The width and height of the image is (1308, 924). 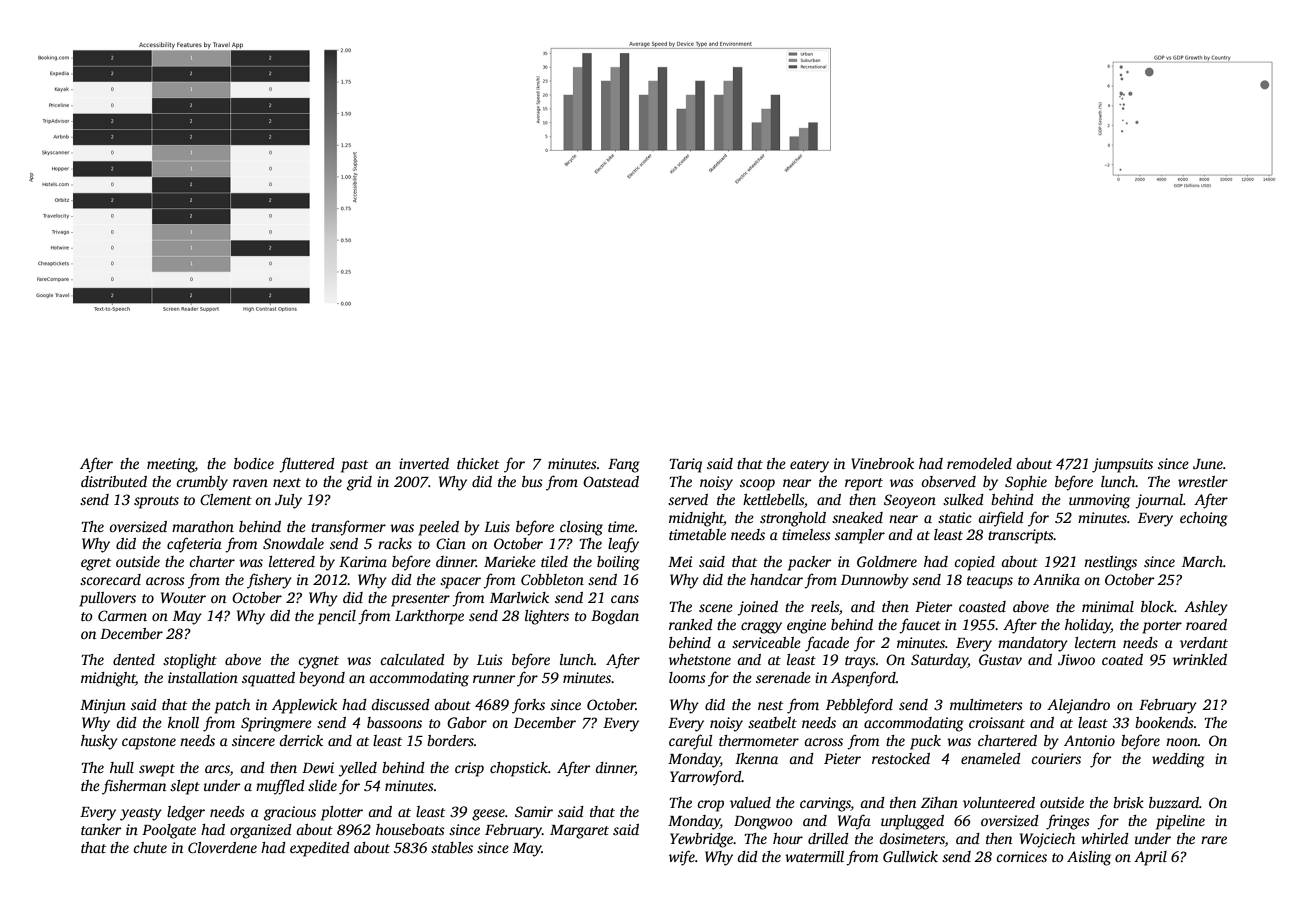 I want to click on Vinebrook, so click(x=882, y=463).
